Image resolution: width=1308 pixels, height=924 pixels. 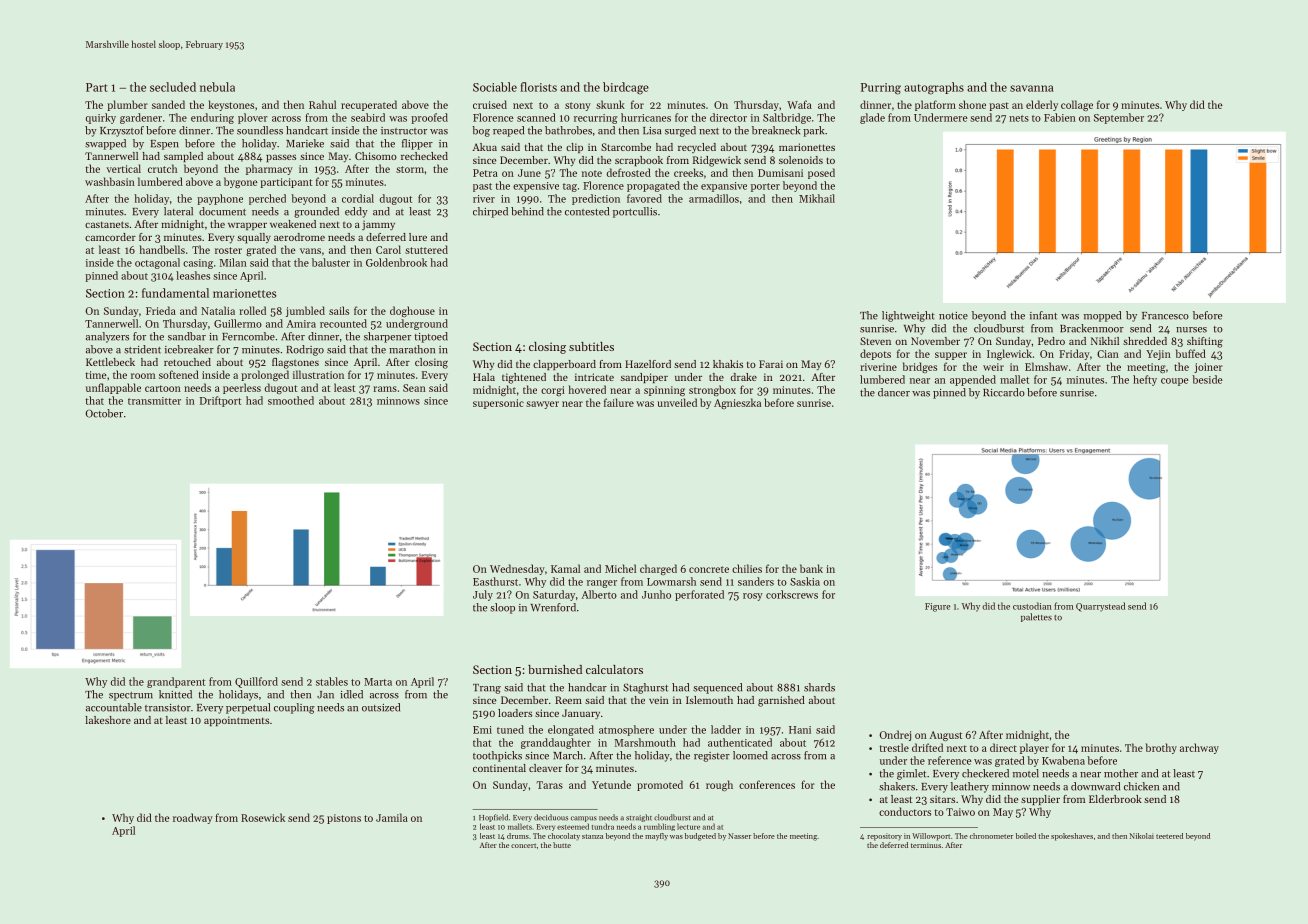 I want to click on transmitter, so click(x=154, y=401).
